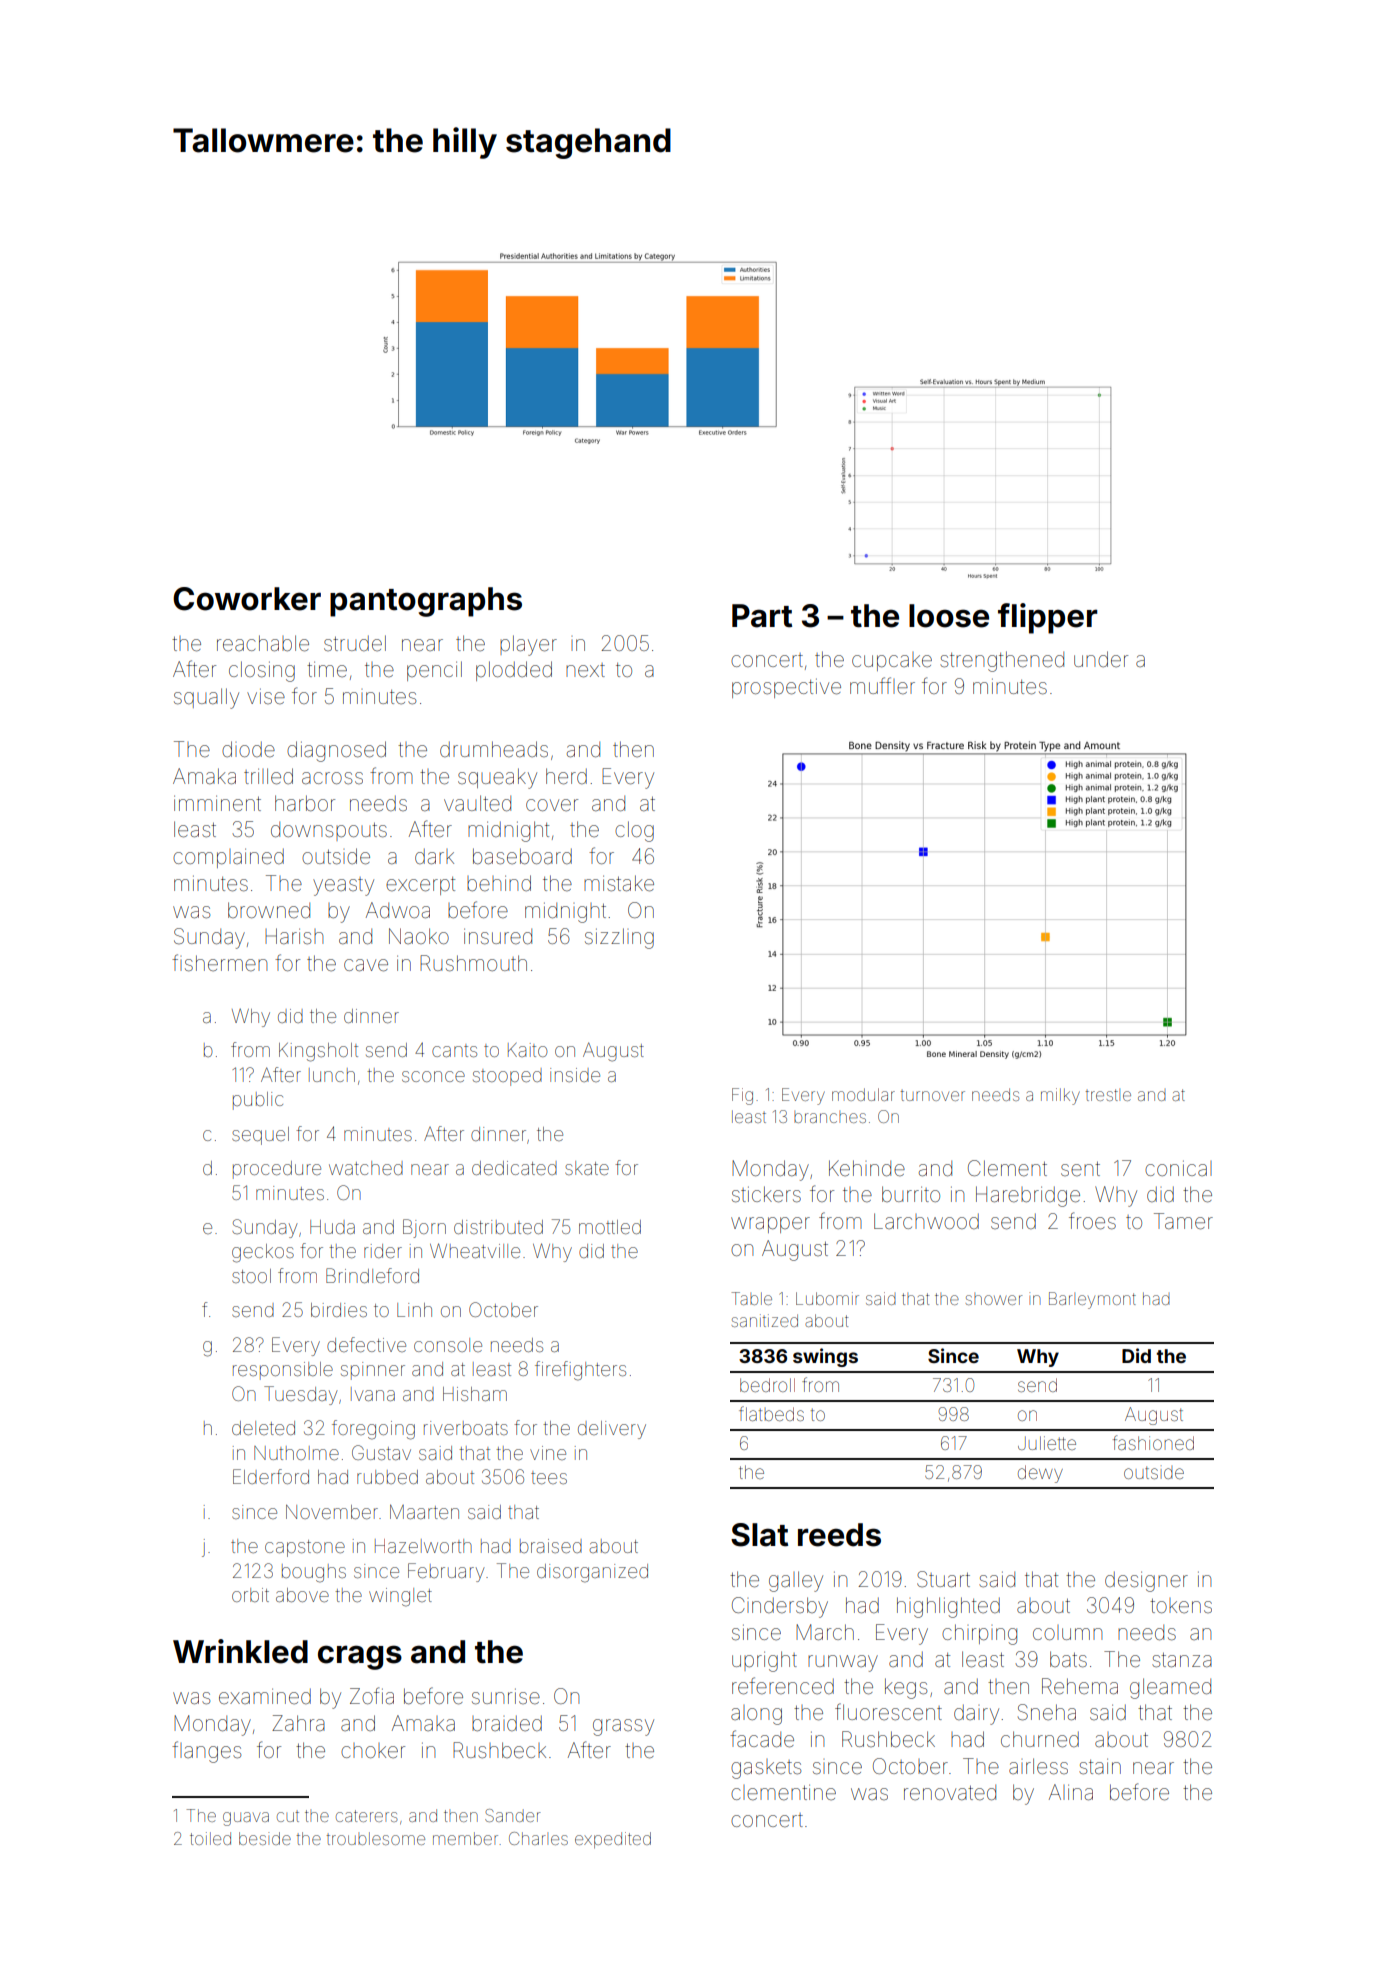  Describe the element at coordinates (513, 1815) in the screenshot. I see `Sander` at that location.
